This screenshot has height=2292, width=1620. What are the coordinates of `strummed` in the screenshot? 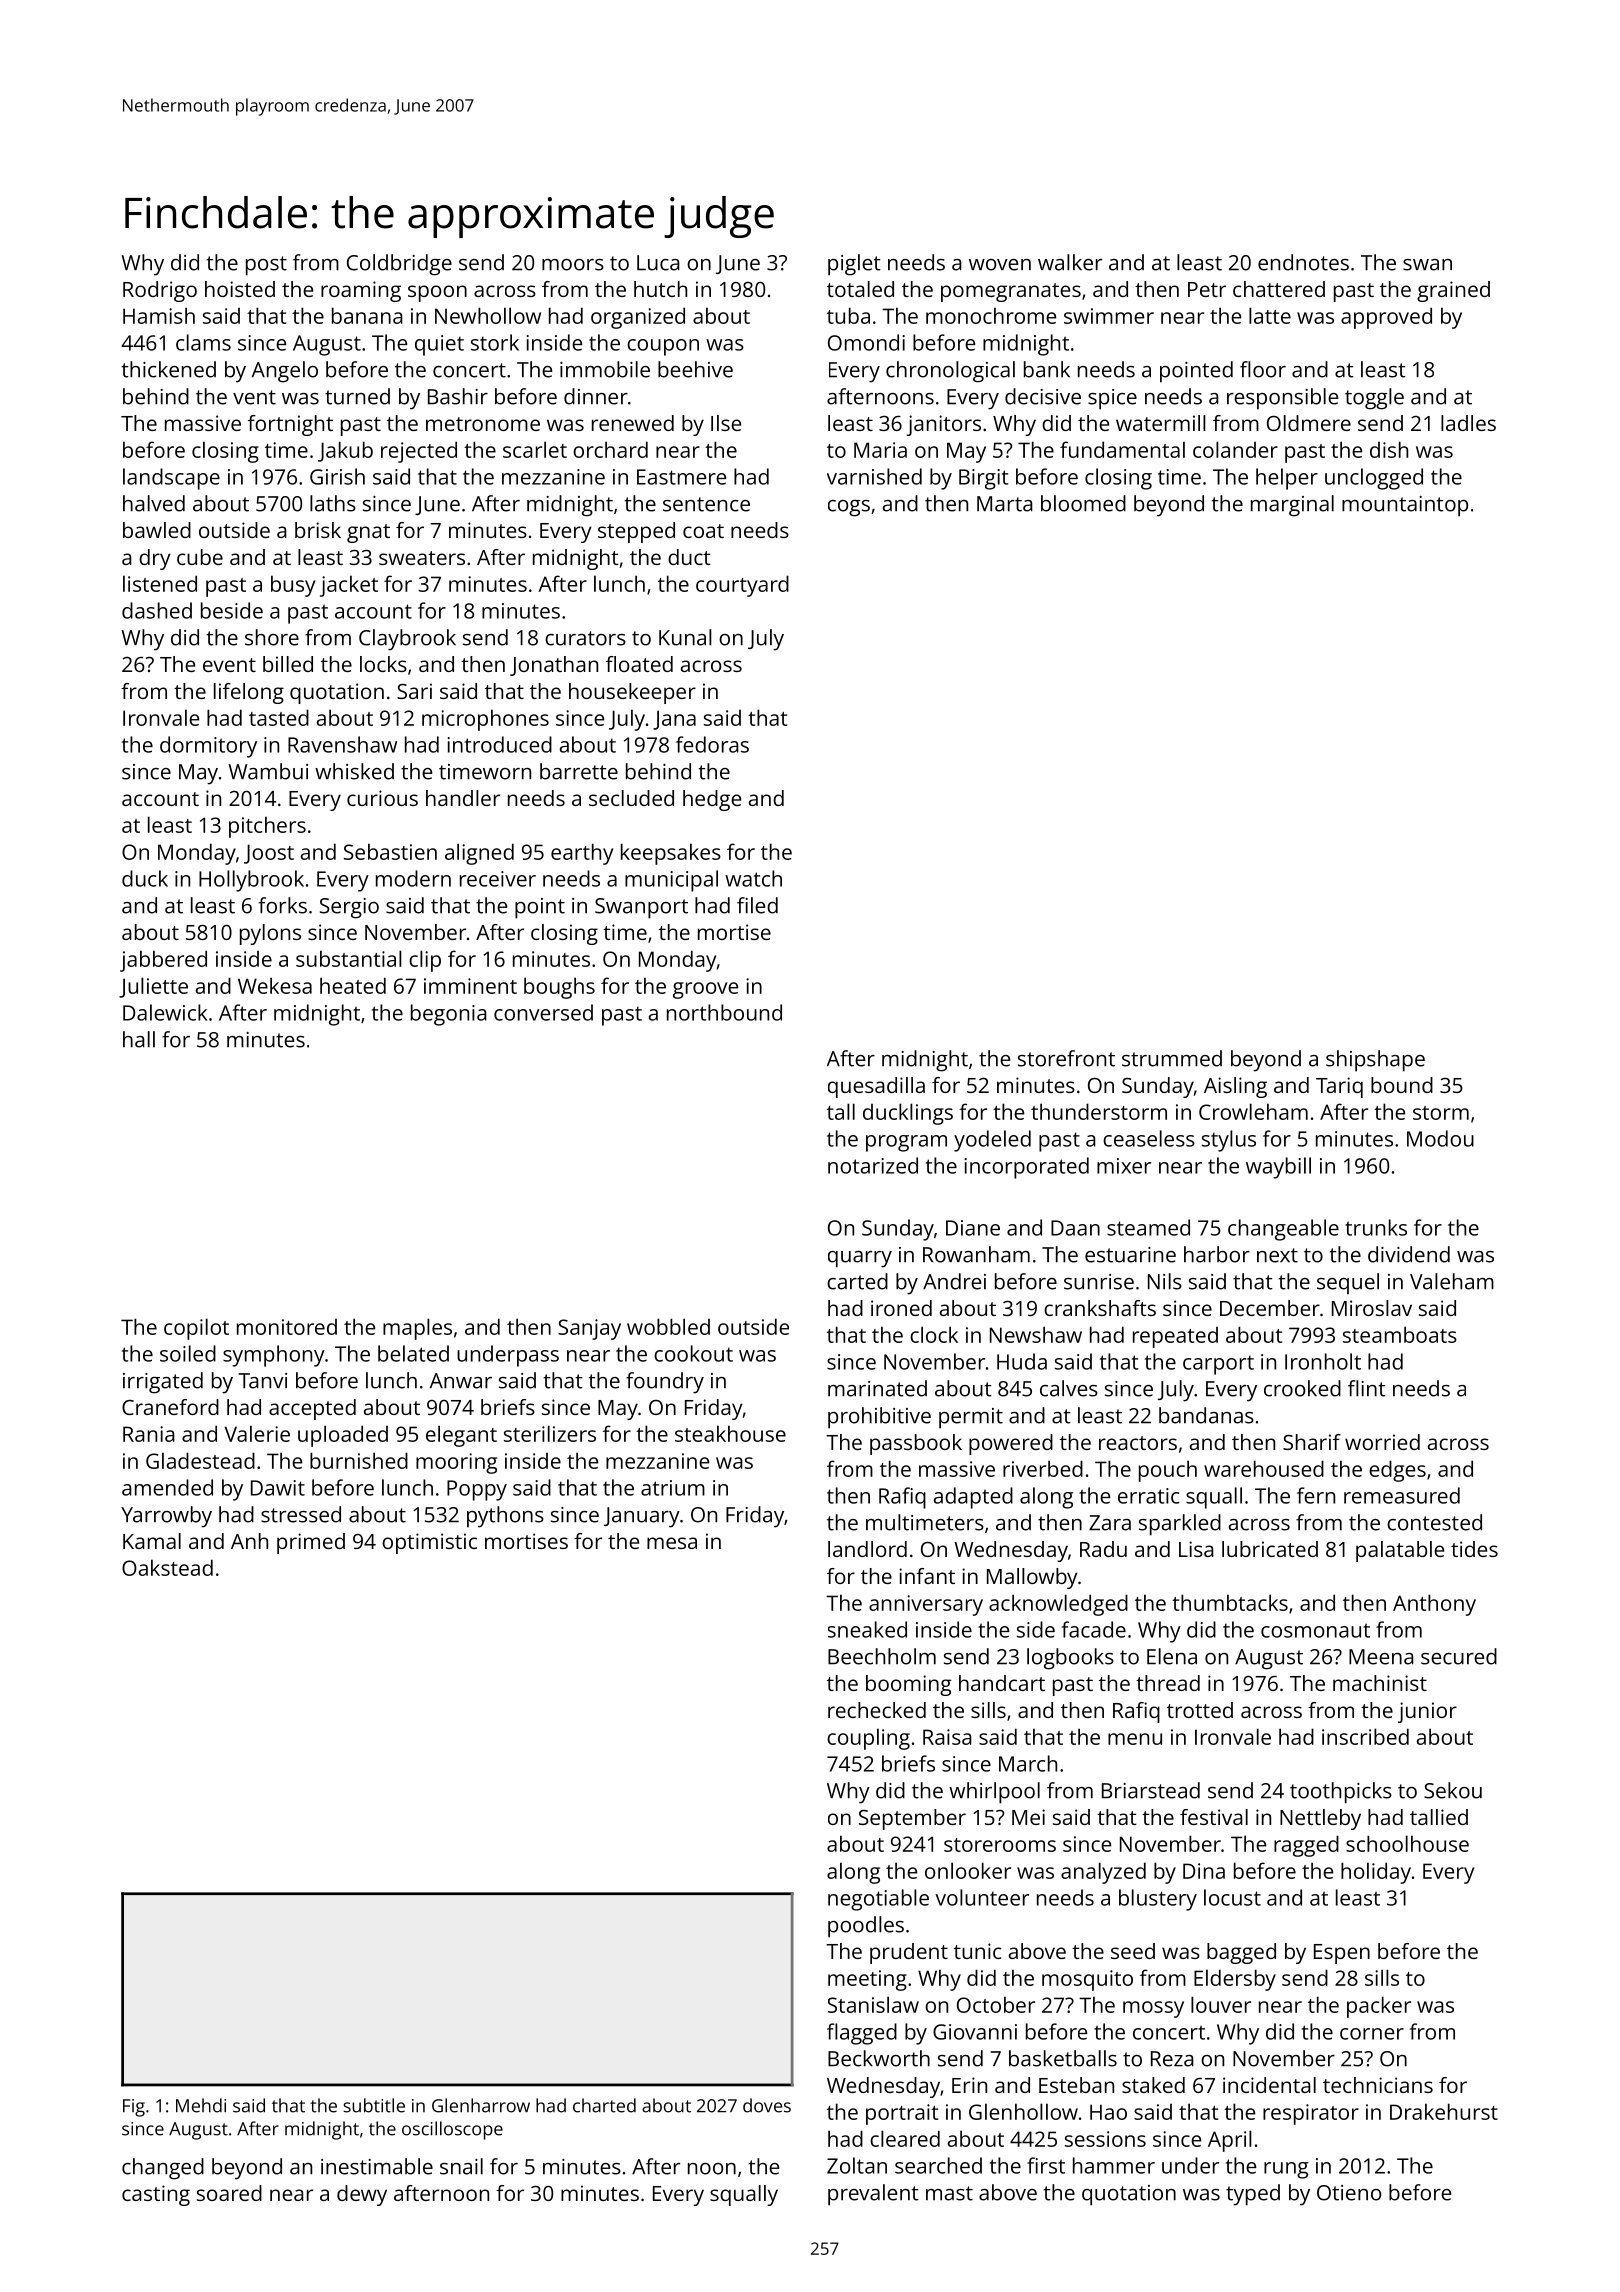 It's located at (1172, 1058).
